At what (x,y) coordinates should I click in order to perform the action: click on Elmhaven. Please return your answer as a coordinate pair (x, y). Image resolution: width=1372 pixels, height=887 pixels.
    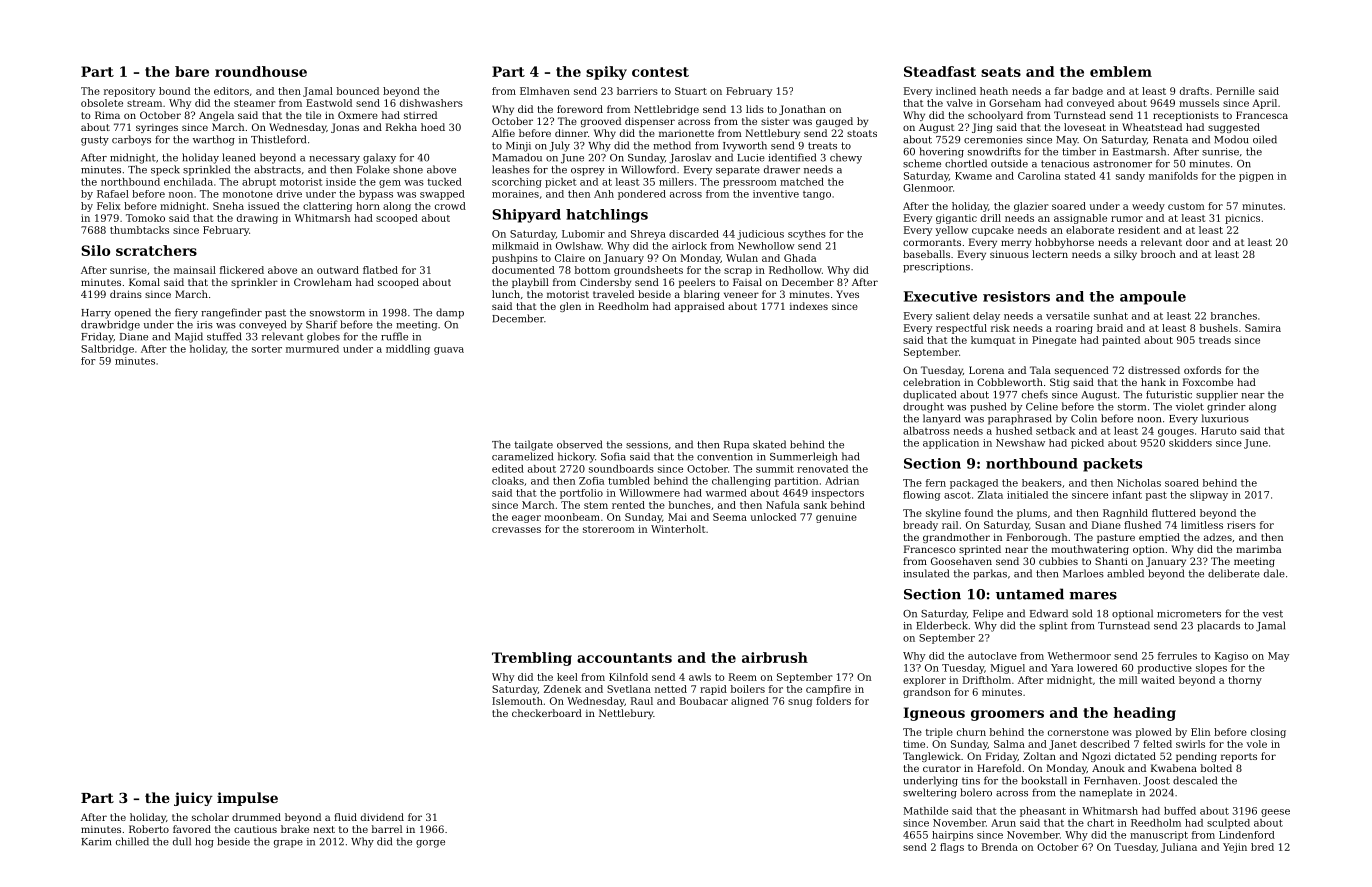
    Looking at the image, I should click on (545, 91).
